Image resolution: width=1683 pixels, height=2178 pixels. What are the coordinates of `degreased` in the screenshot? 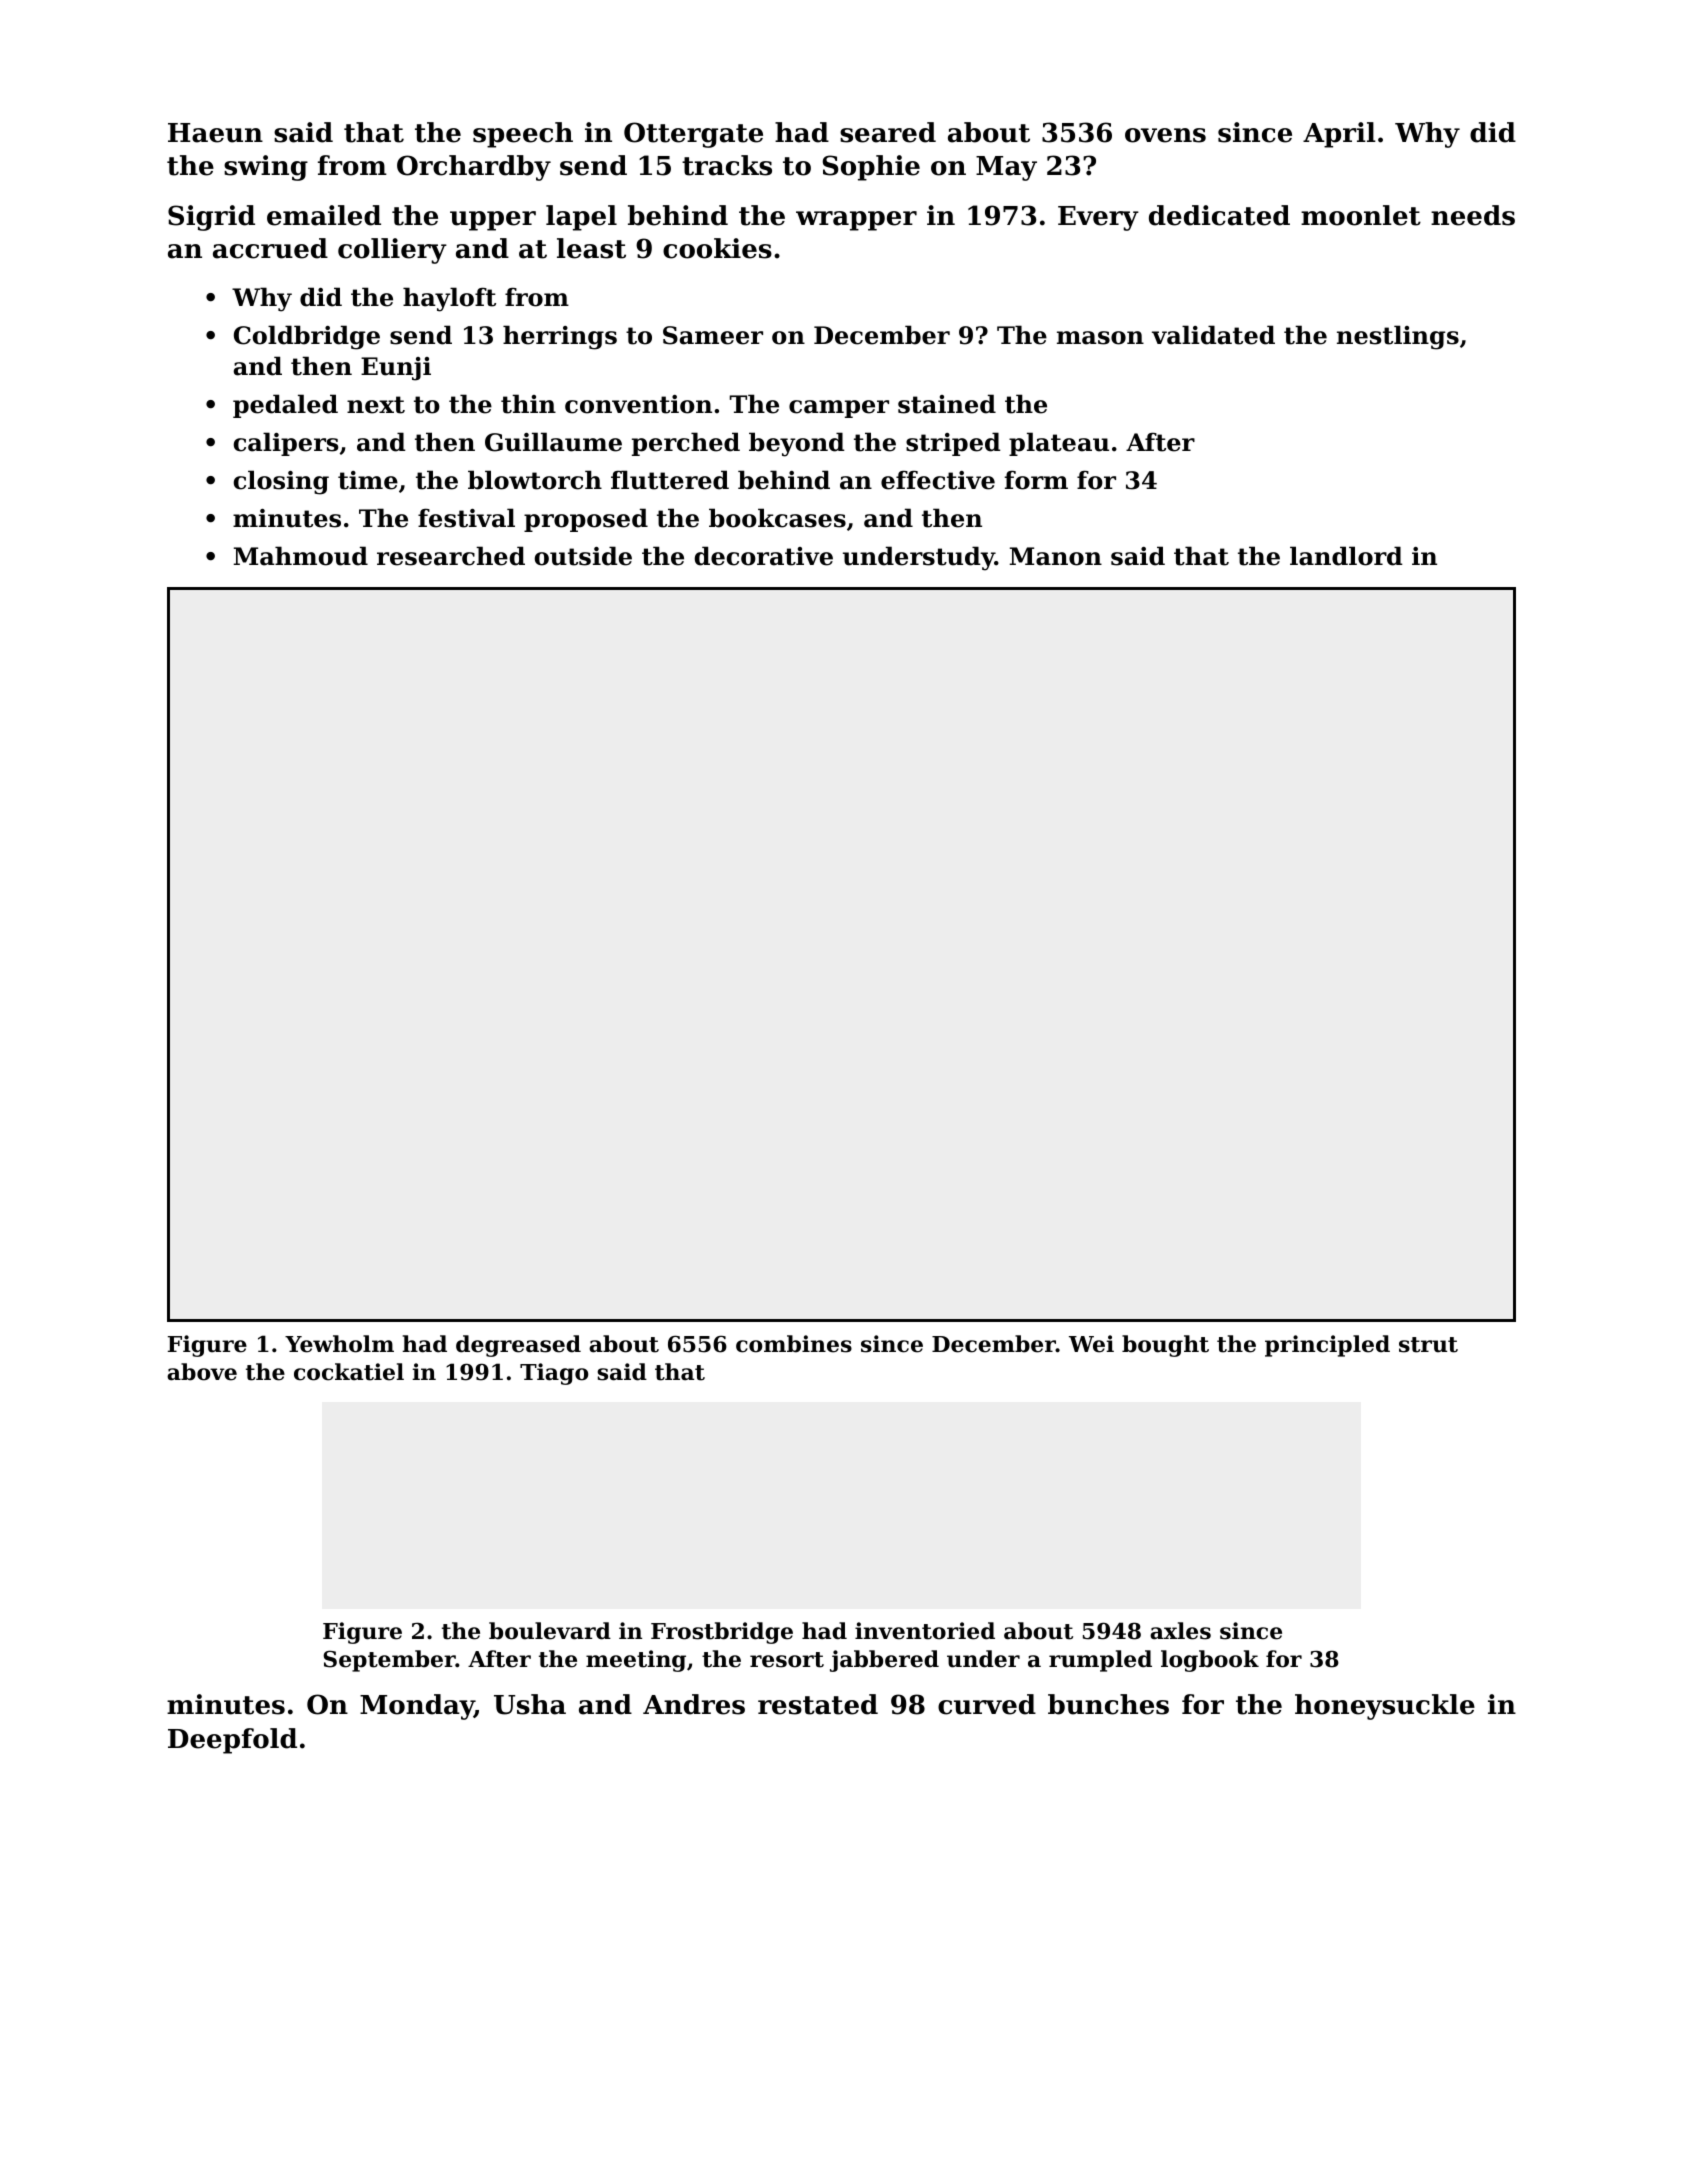 It's located at (518, 1346).
